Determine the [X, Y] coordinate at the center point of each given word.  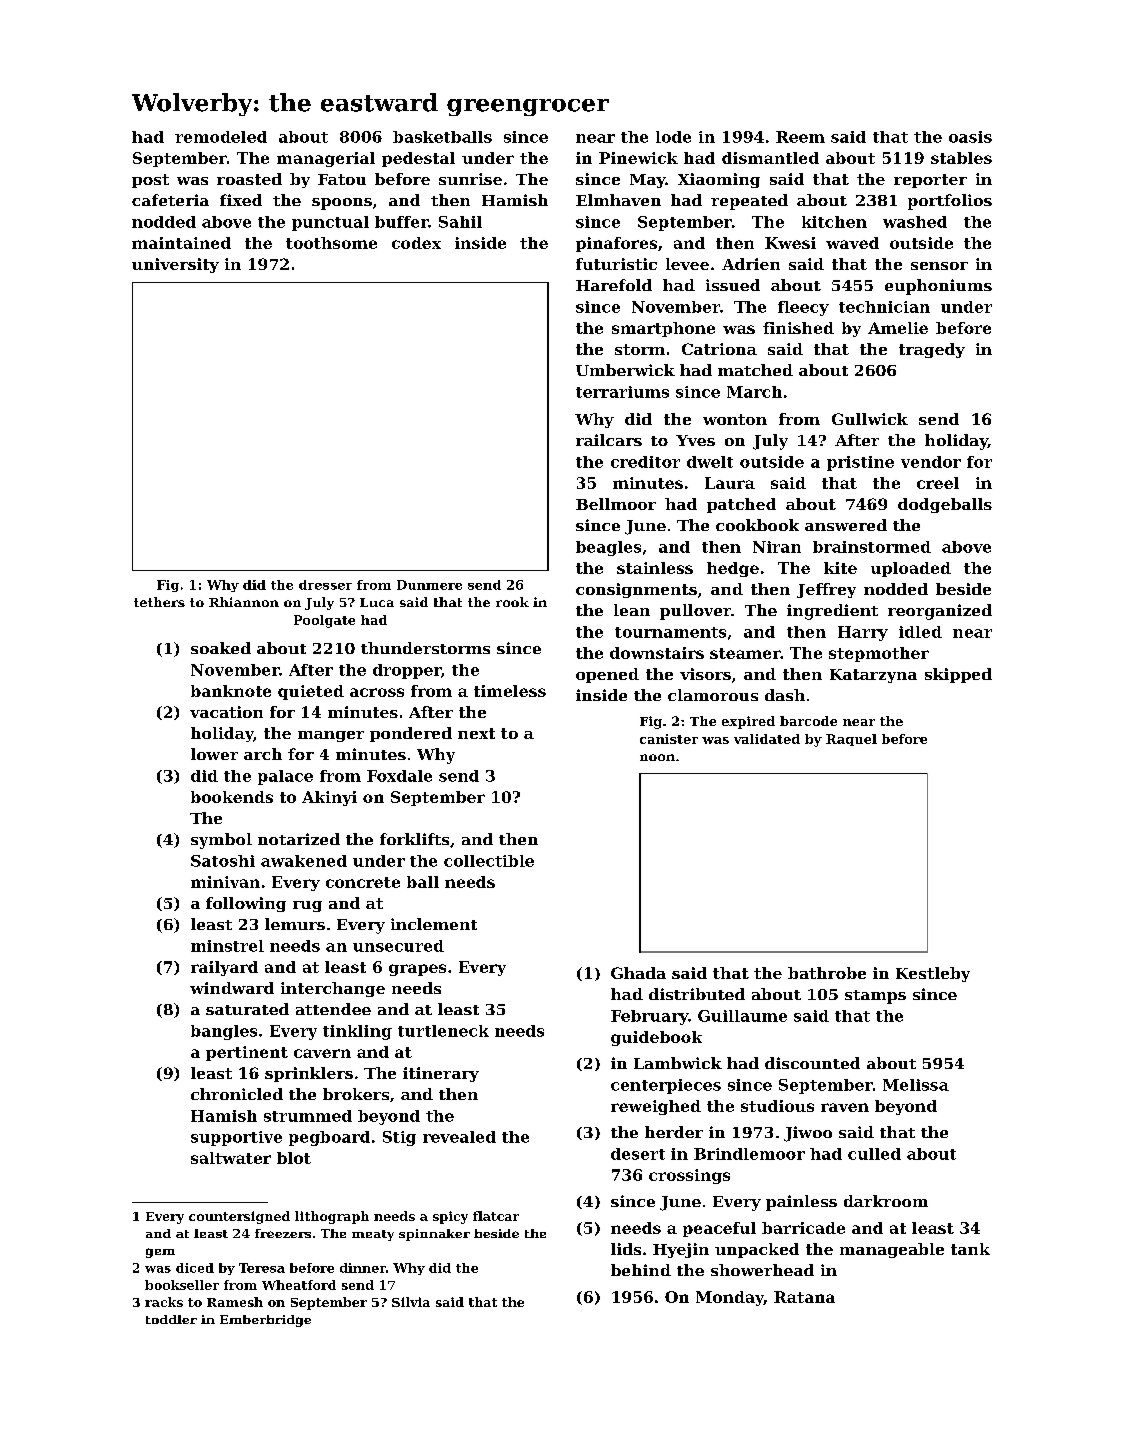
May [648, 181]
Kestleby [933, 974]
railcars [609, 440]
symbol [221, 841]
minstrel [227, 946]
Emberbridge [265, 1321]
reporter [930, 181]
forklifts [414, 839]
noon [657, 757]
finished [798, 328]
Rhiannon [244, 602]
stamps [875, 997]
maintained [181, 243]
